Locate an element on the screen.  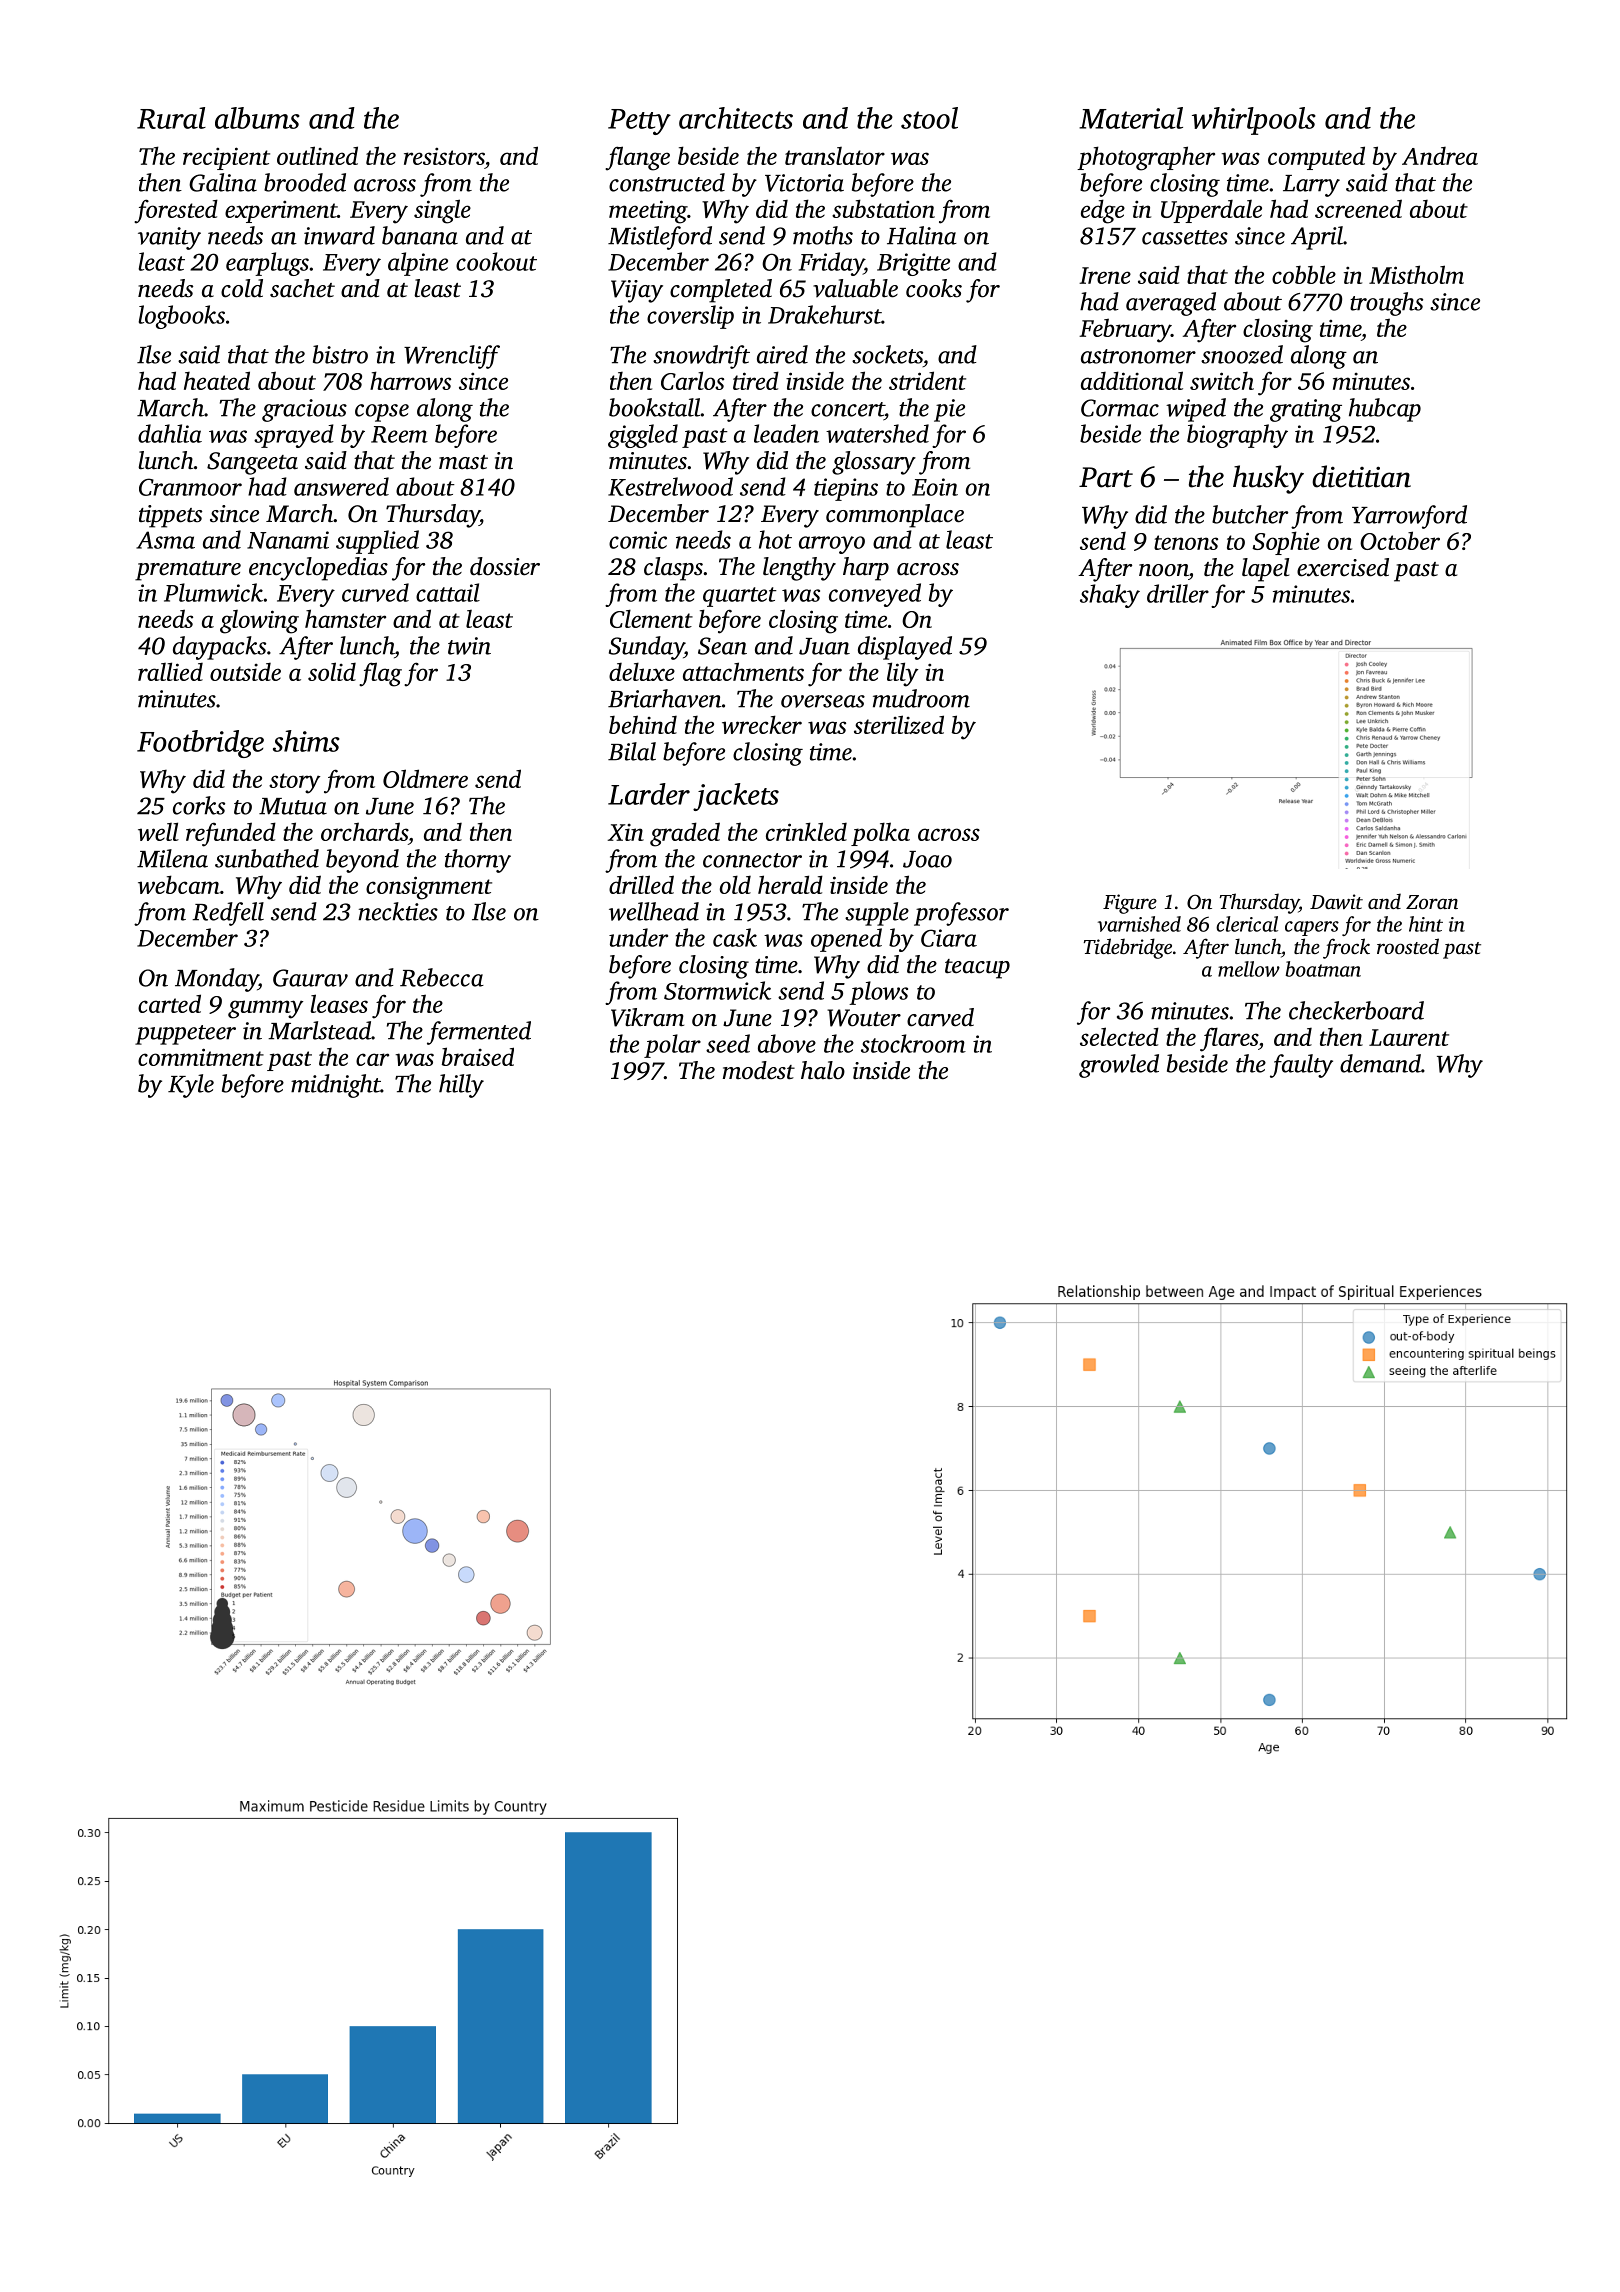
Dawit is located at coordinates (1336, 901).
